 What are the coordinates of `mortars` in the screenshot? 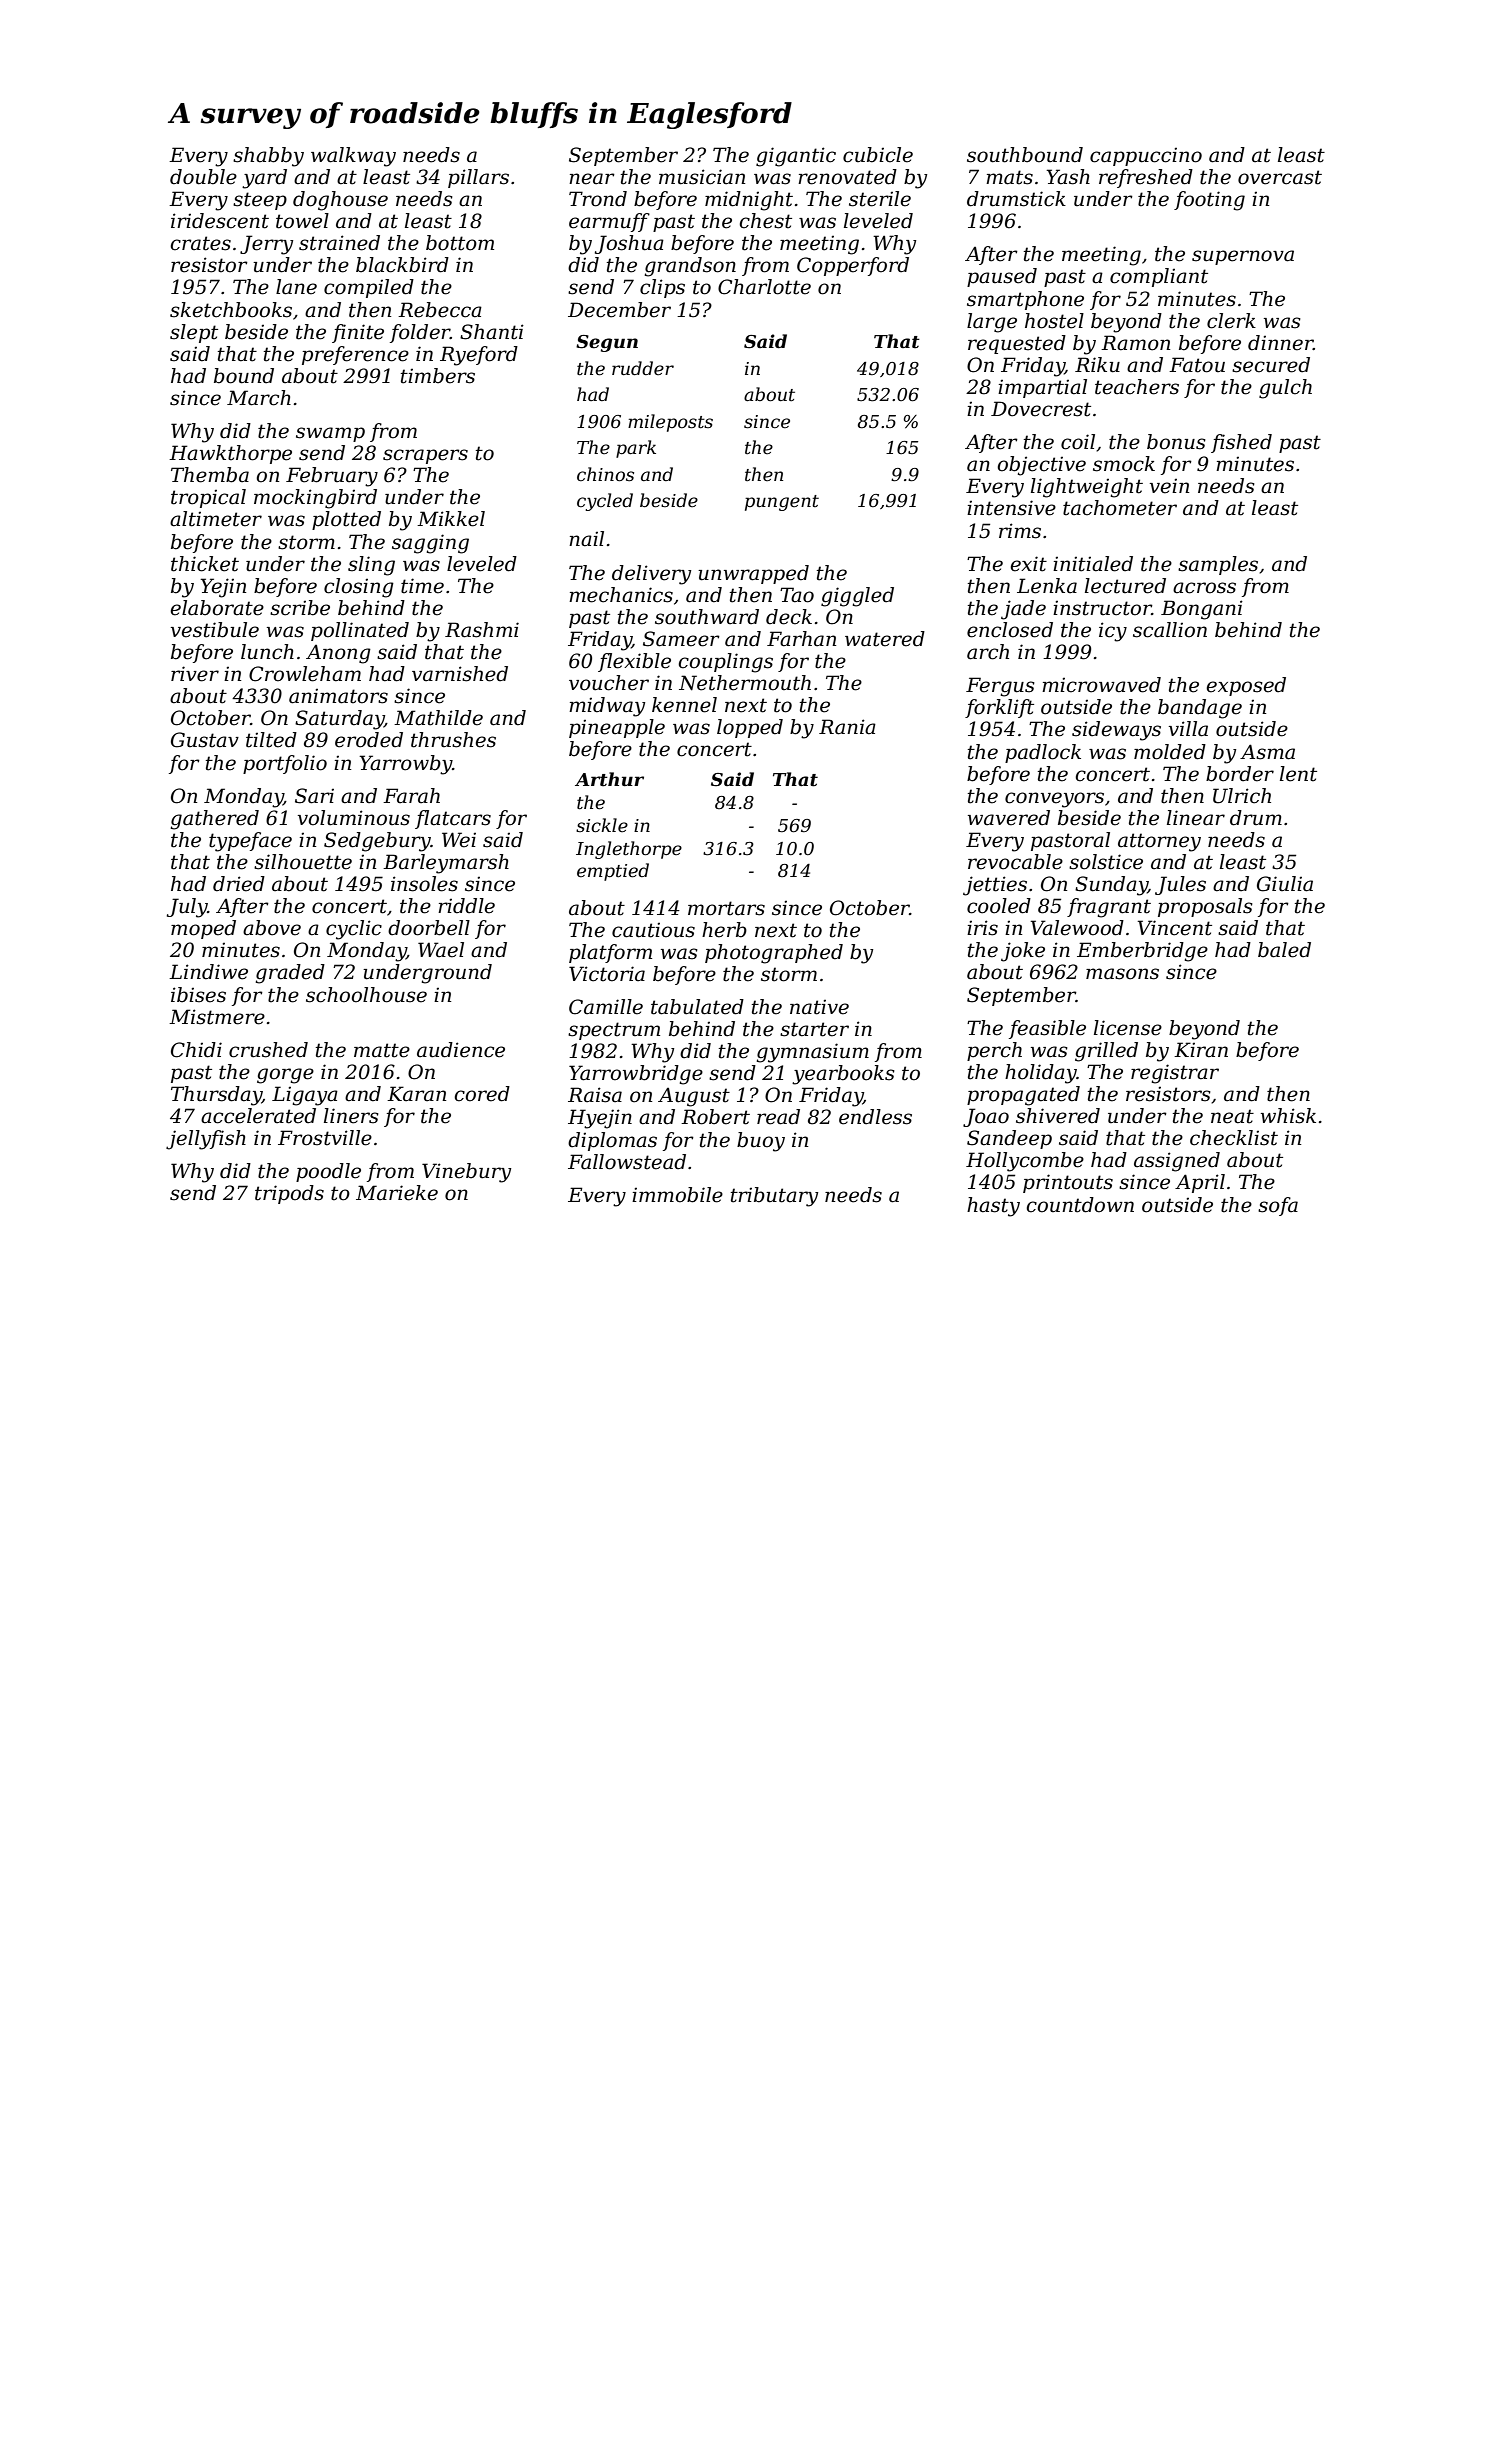 It's located at (726, 908).
